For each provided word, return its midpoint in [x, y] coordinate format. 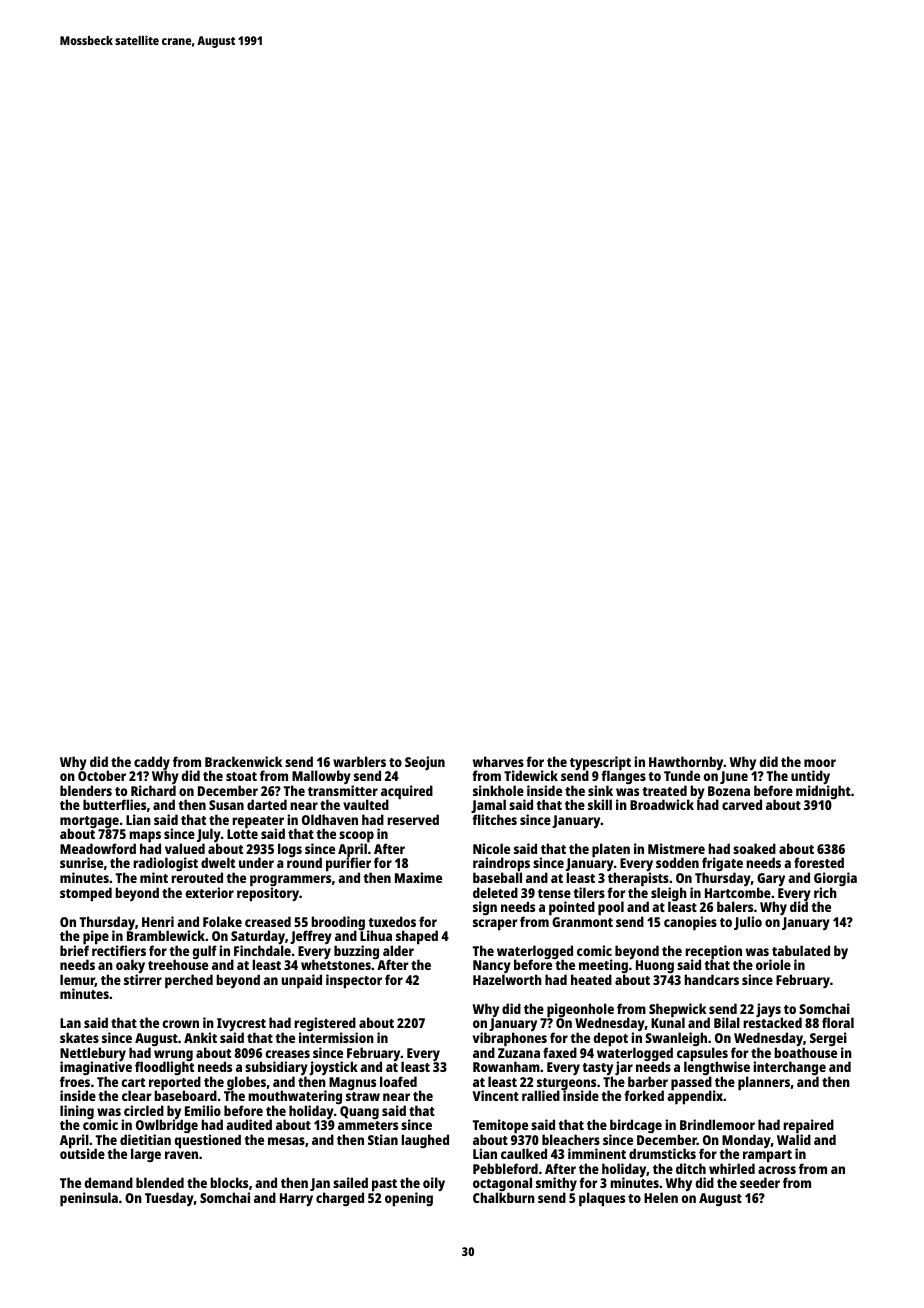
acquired [407, 792]
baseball [497, 878]
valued [185, 848]
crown [180, 1024]
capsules [702, 1054]
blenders [86, 790]
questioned [207, 1141]
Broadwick [662, 804]
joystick [333, 1068]
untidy [810, 777]
